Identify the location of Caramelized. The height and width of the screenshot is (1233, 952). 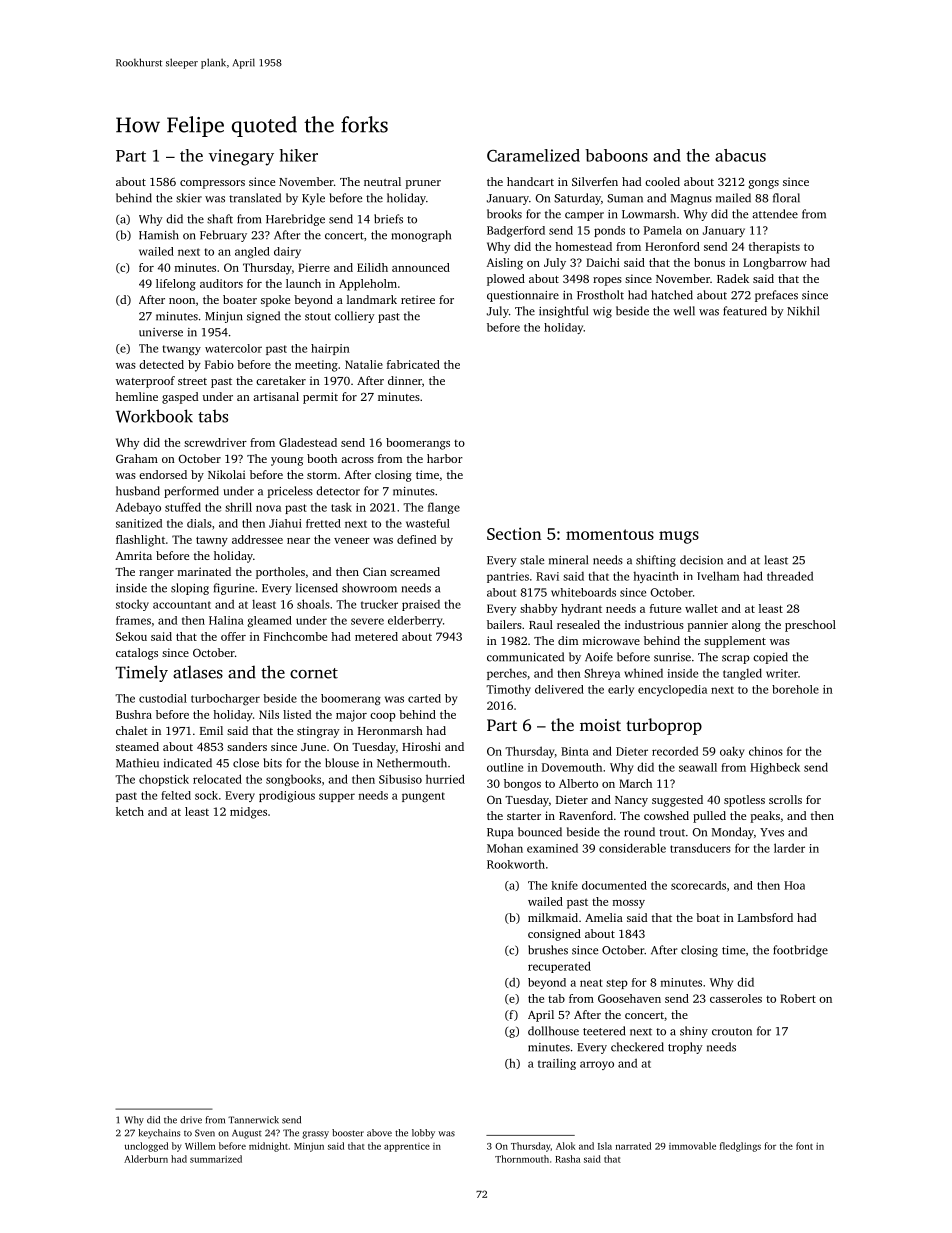
(533, 155).
